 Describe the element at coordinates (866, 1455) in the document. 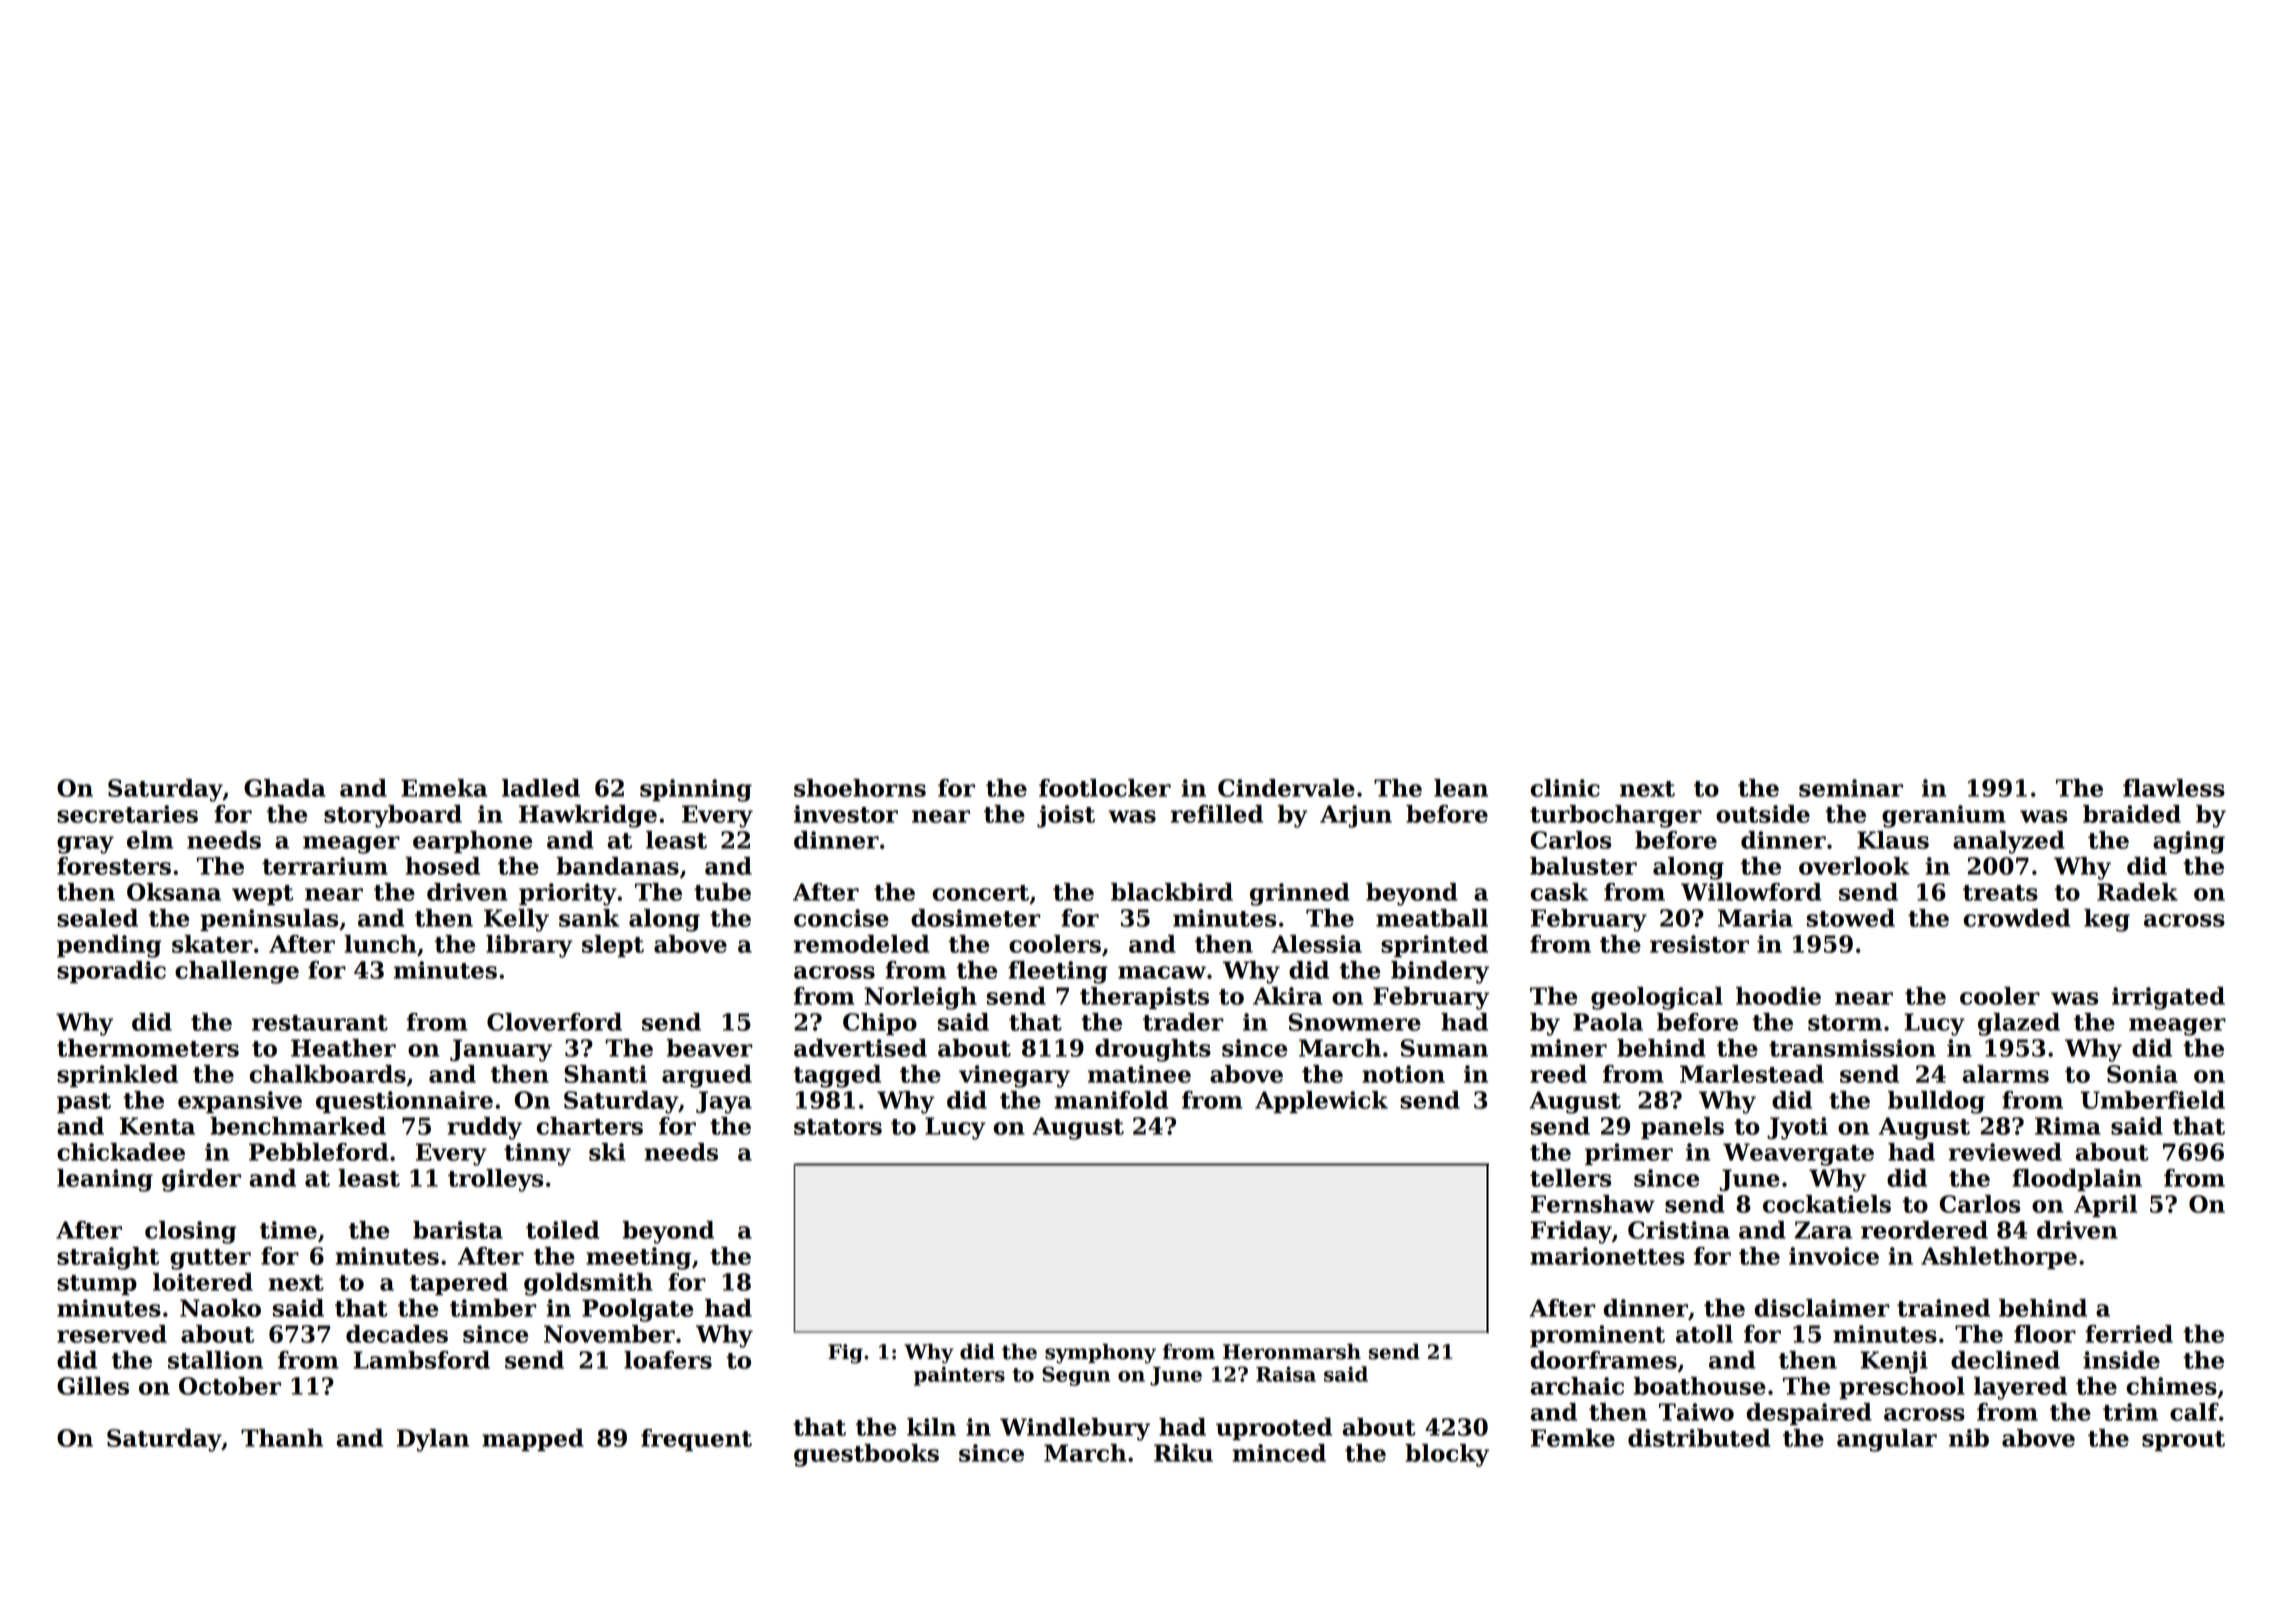

I see `guestbooks` at that location.
